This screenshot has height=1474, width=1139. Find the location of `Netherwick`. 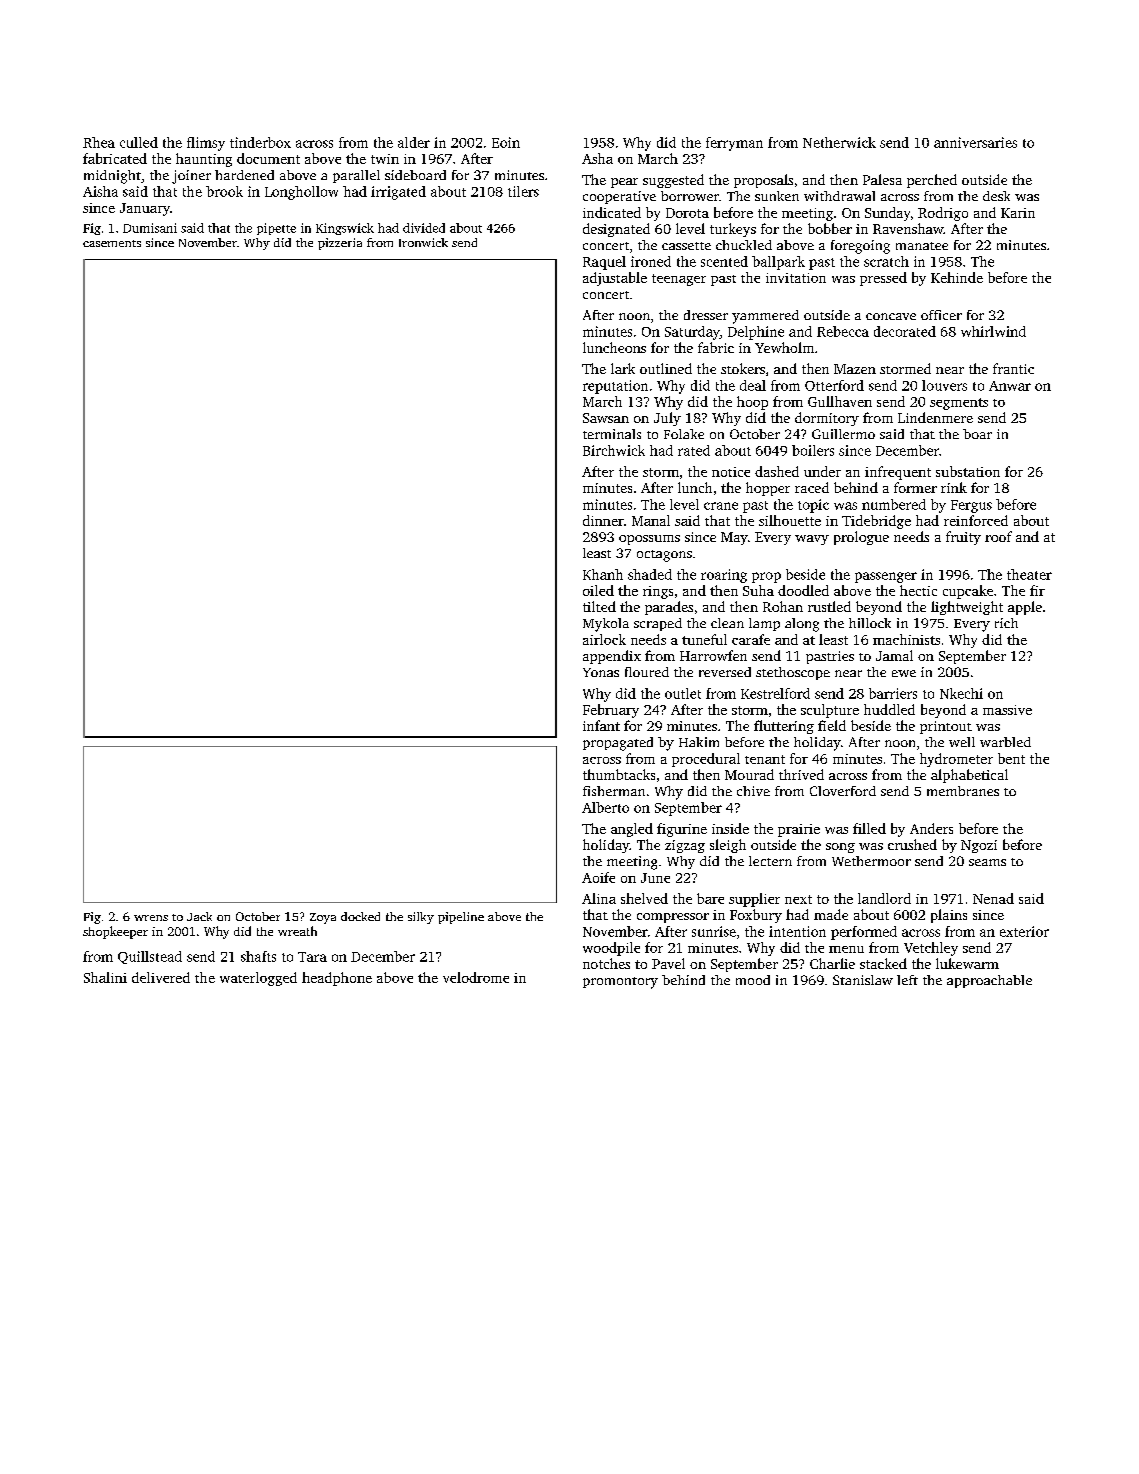

Netherwick is located at coordinates (839, 142).
